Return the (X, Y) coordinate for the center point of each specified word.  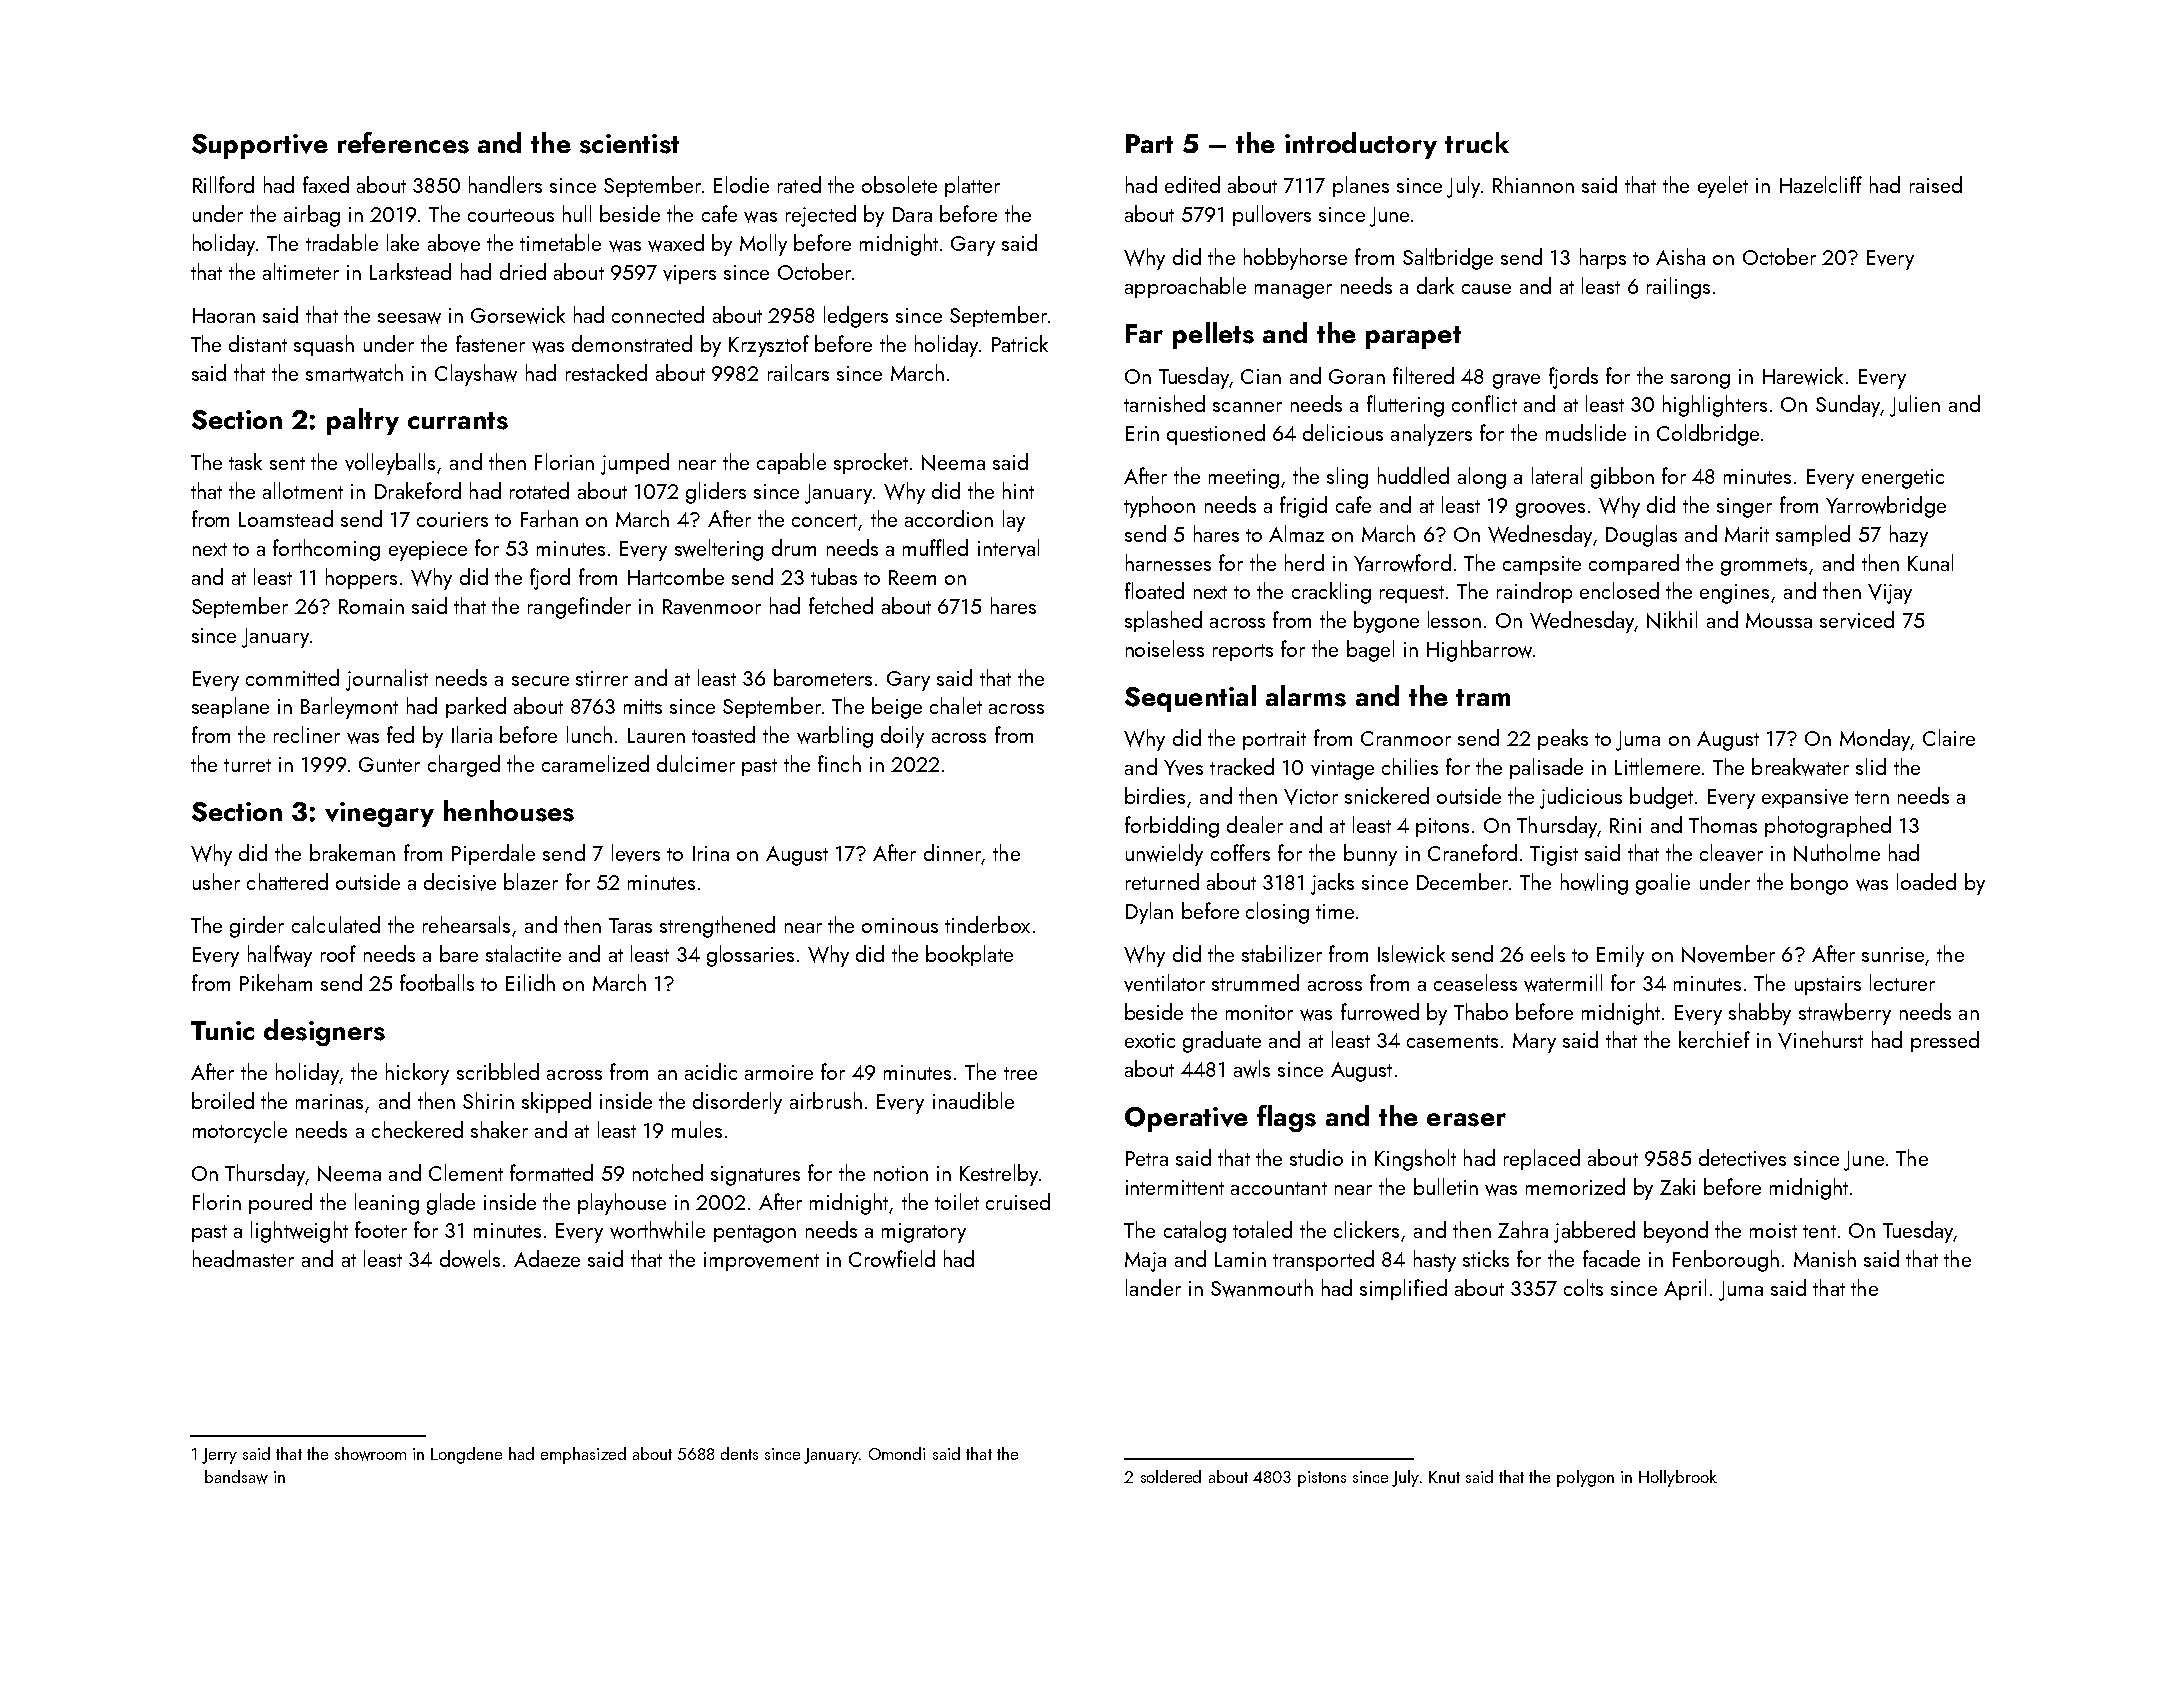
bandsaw (236, 1477)
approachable (1185, 287)
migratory (924, 1233)
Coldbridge (1708, 435)
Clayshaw (476, 375)
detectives (1742, 1158)
